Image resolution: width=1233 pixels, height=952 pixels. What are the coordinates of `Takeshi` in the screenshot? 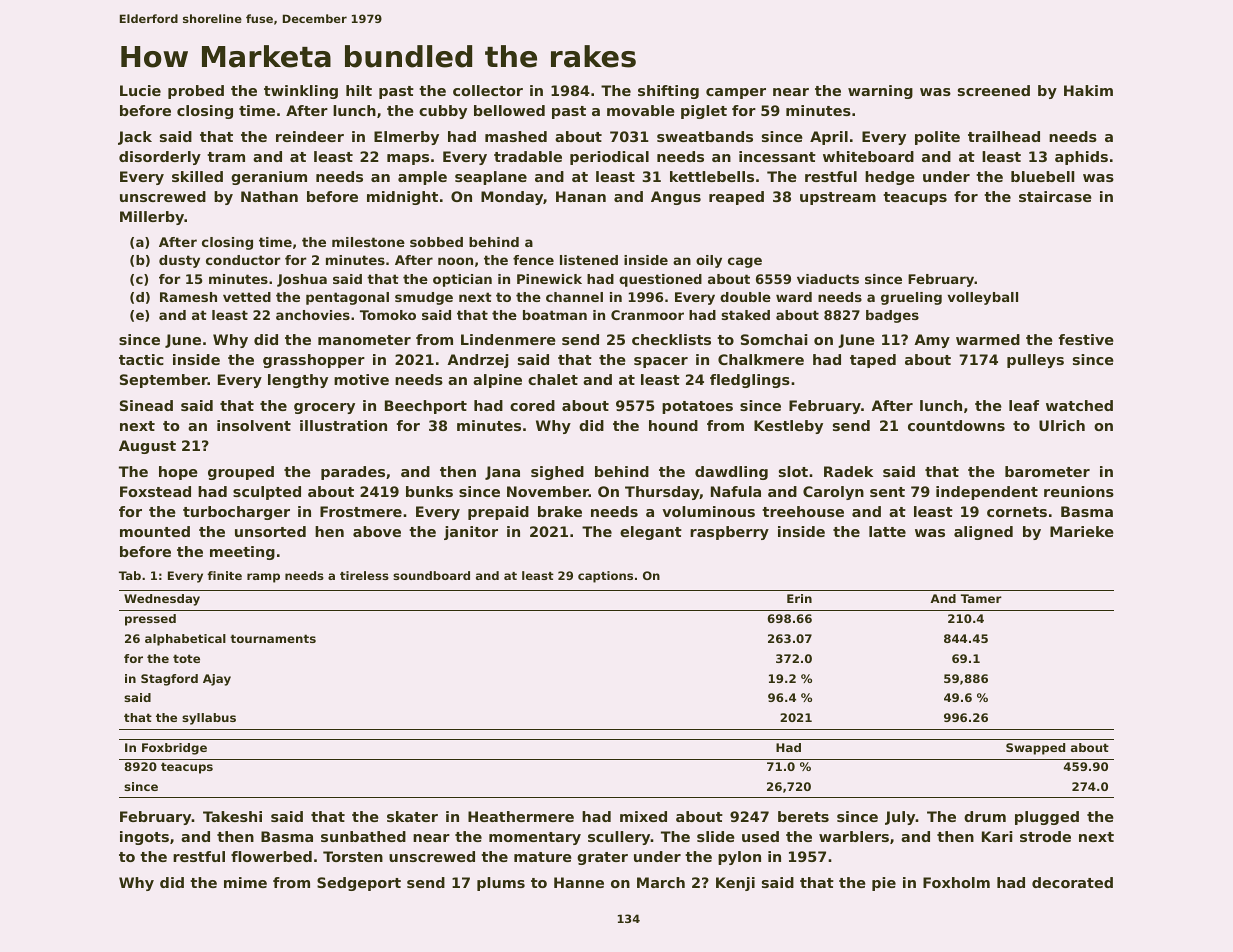 It's located at (232, 816).
